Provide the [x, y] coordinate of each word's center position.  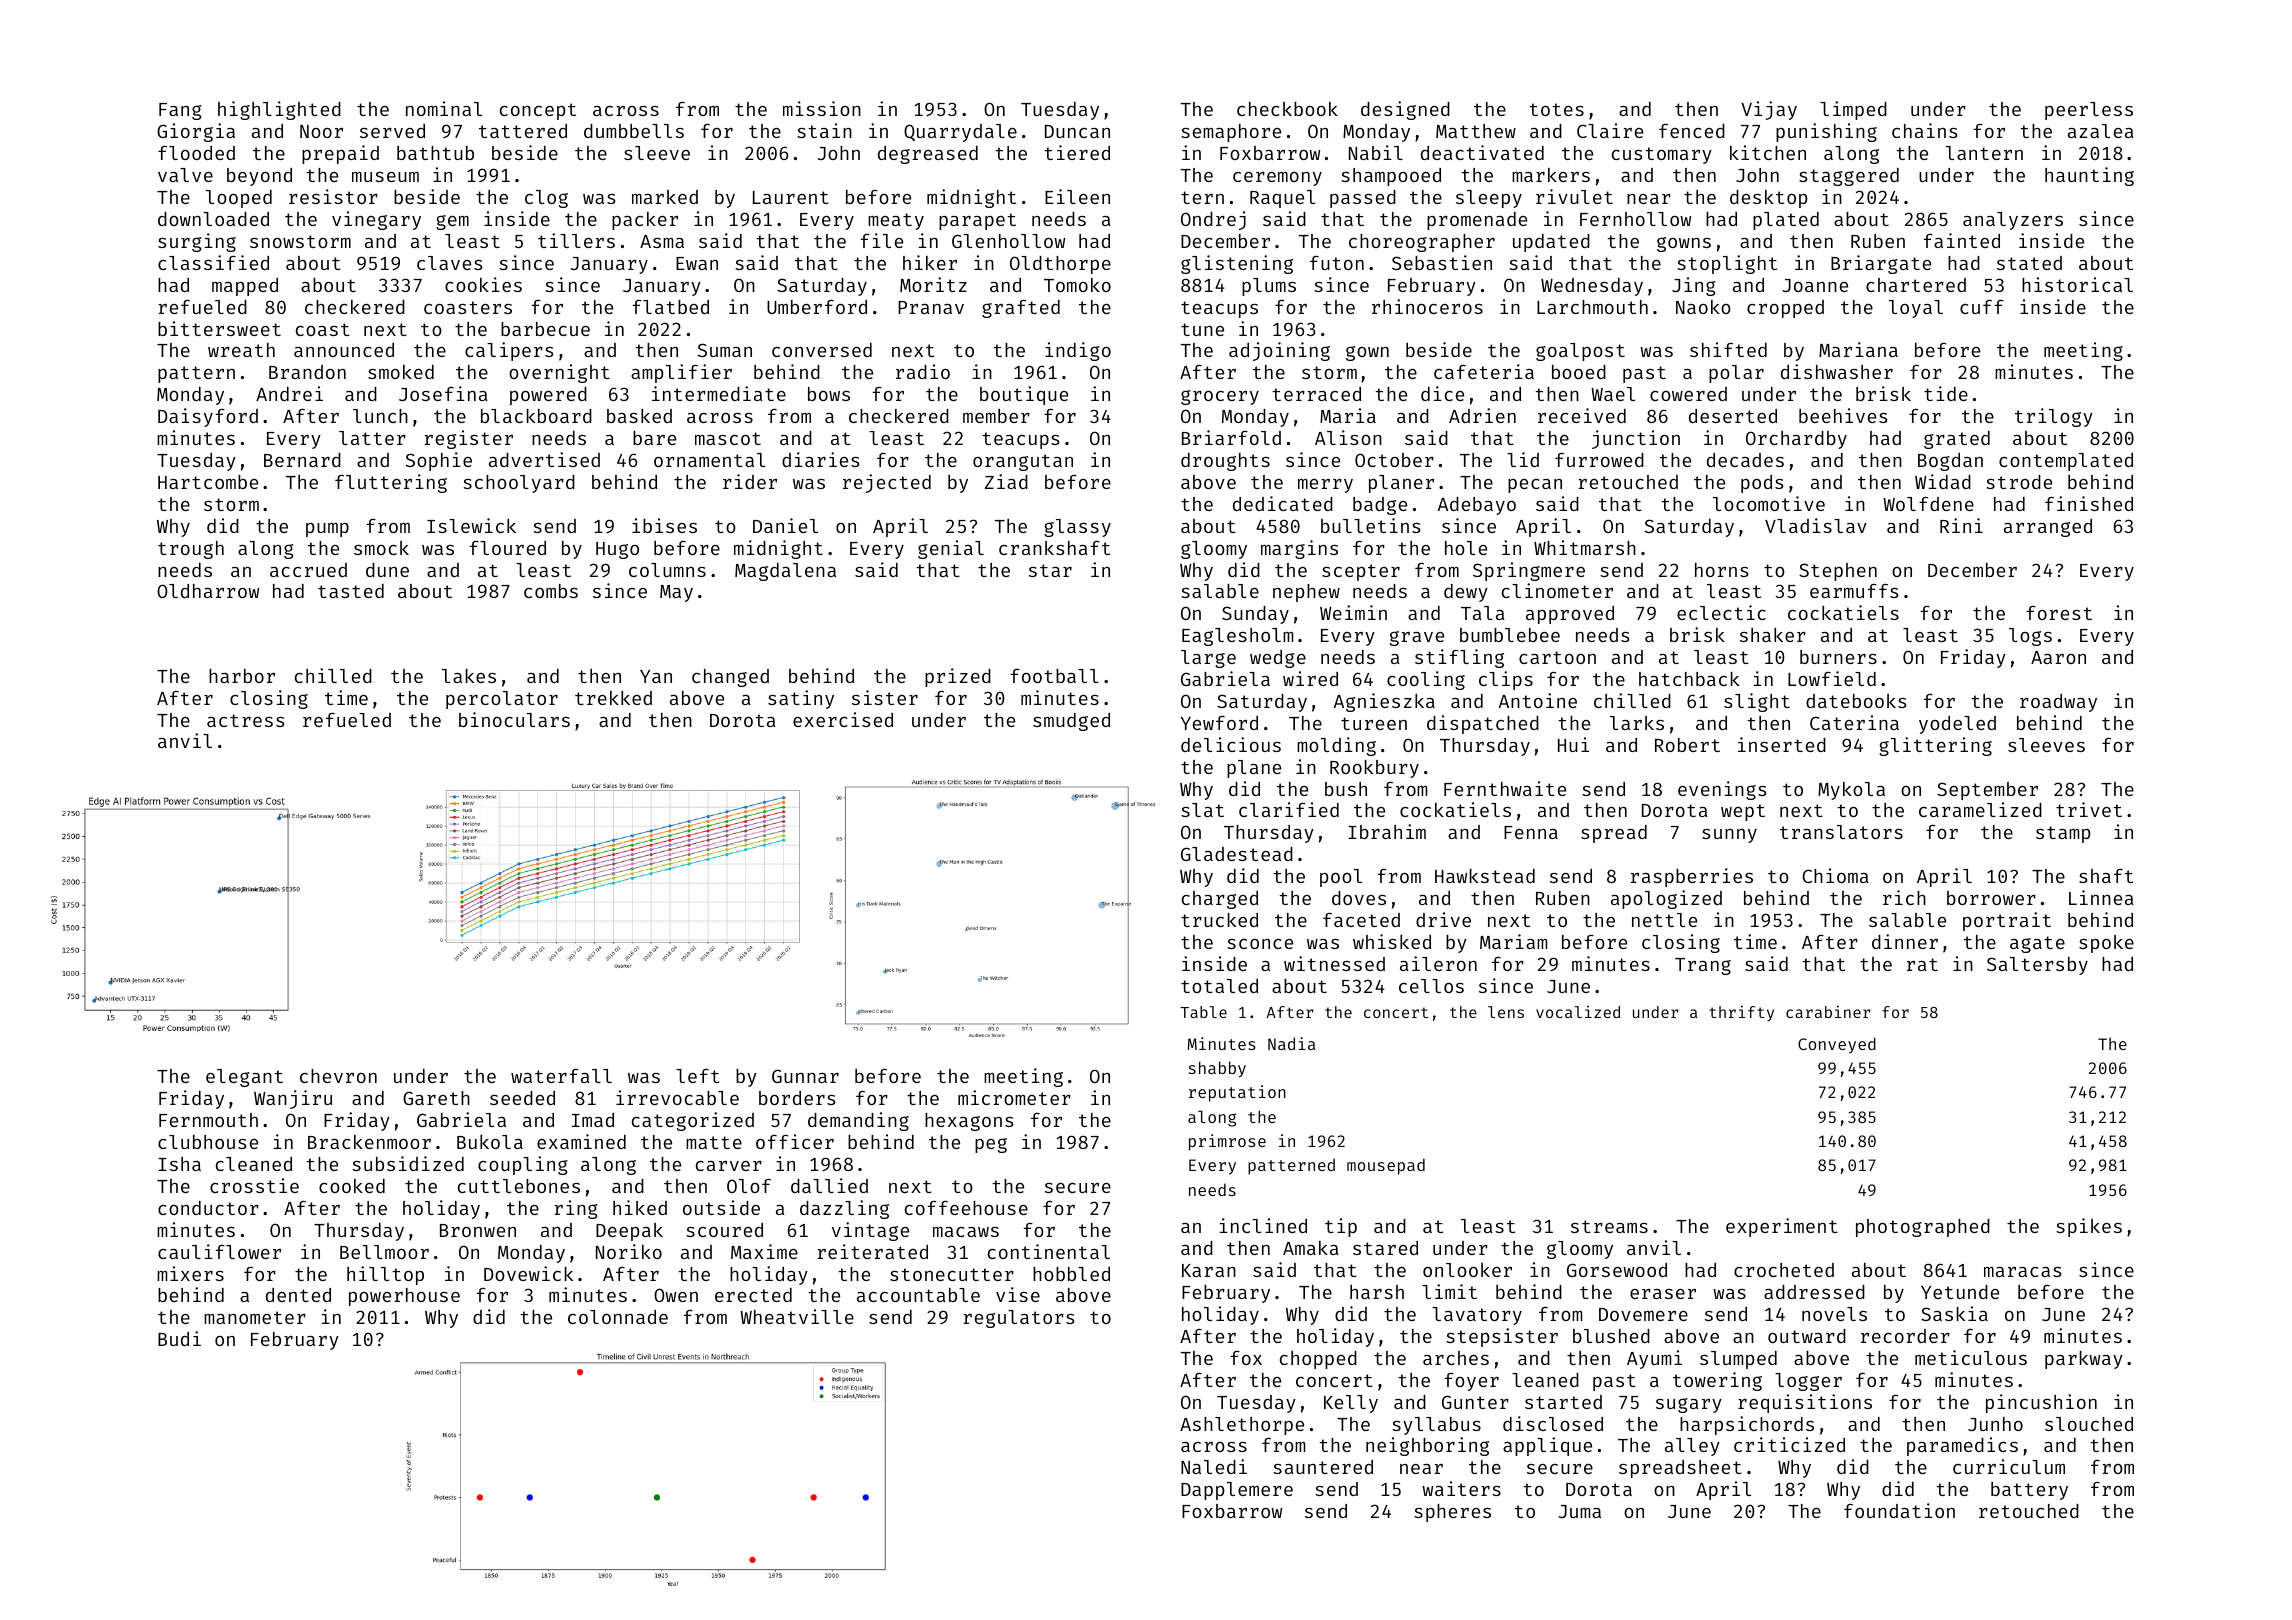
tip [1341, 1227]
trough [191, 550]
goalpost [1580, 352]
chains [1925, 130]
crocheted [1784, 1270]
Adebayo [1477, 506]
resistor [333, 196]
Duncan [1077, 131]
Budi [179, 1338]
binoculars [514, 719]
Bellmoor [384, 1252]
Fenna [1531, 832]
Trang [1703, 966]
